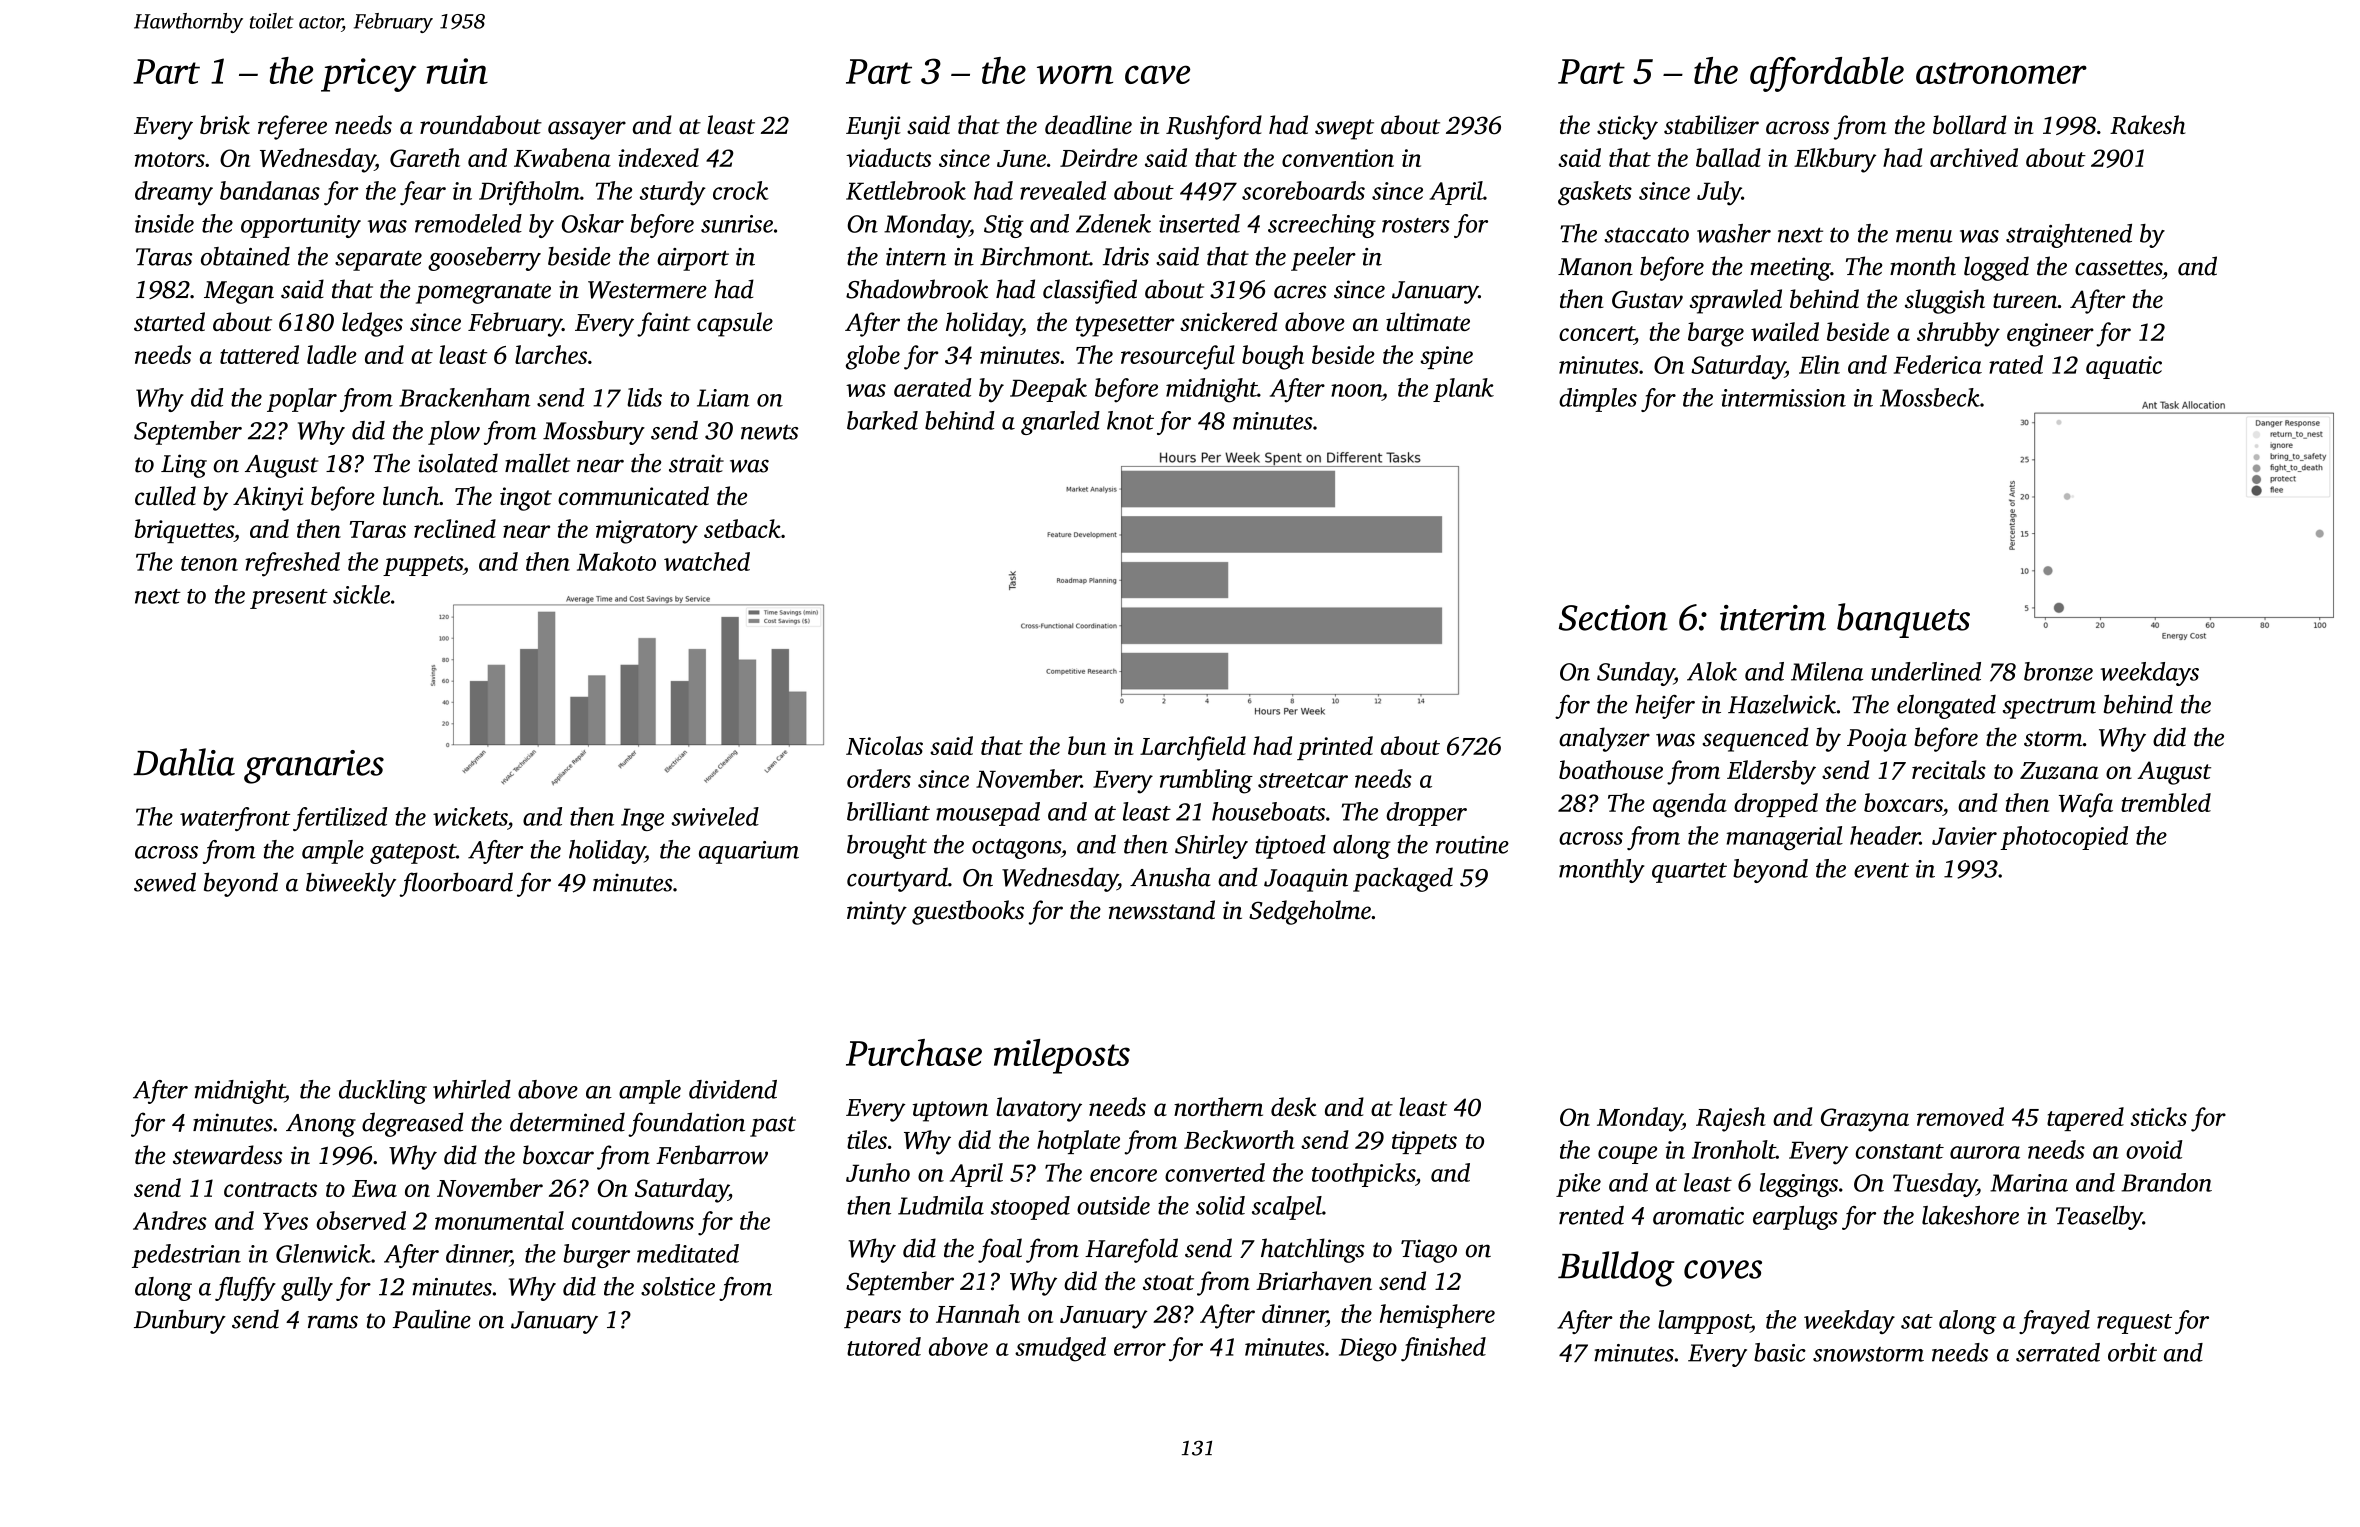  I want to click on brought, so click(887, 847).
